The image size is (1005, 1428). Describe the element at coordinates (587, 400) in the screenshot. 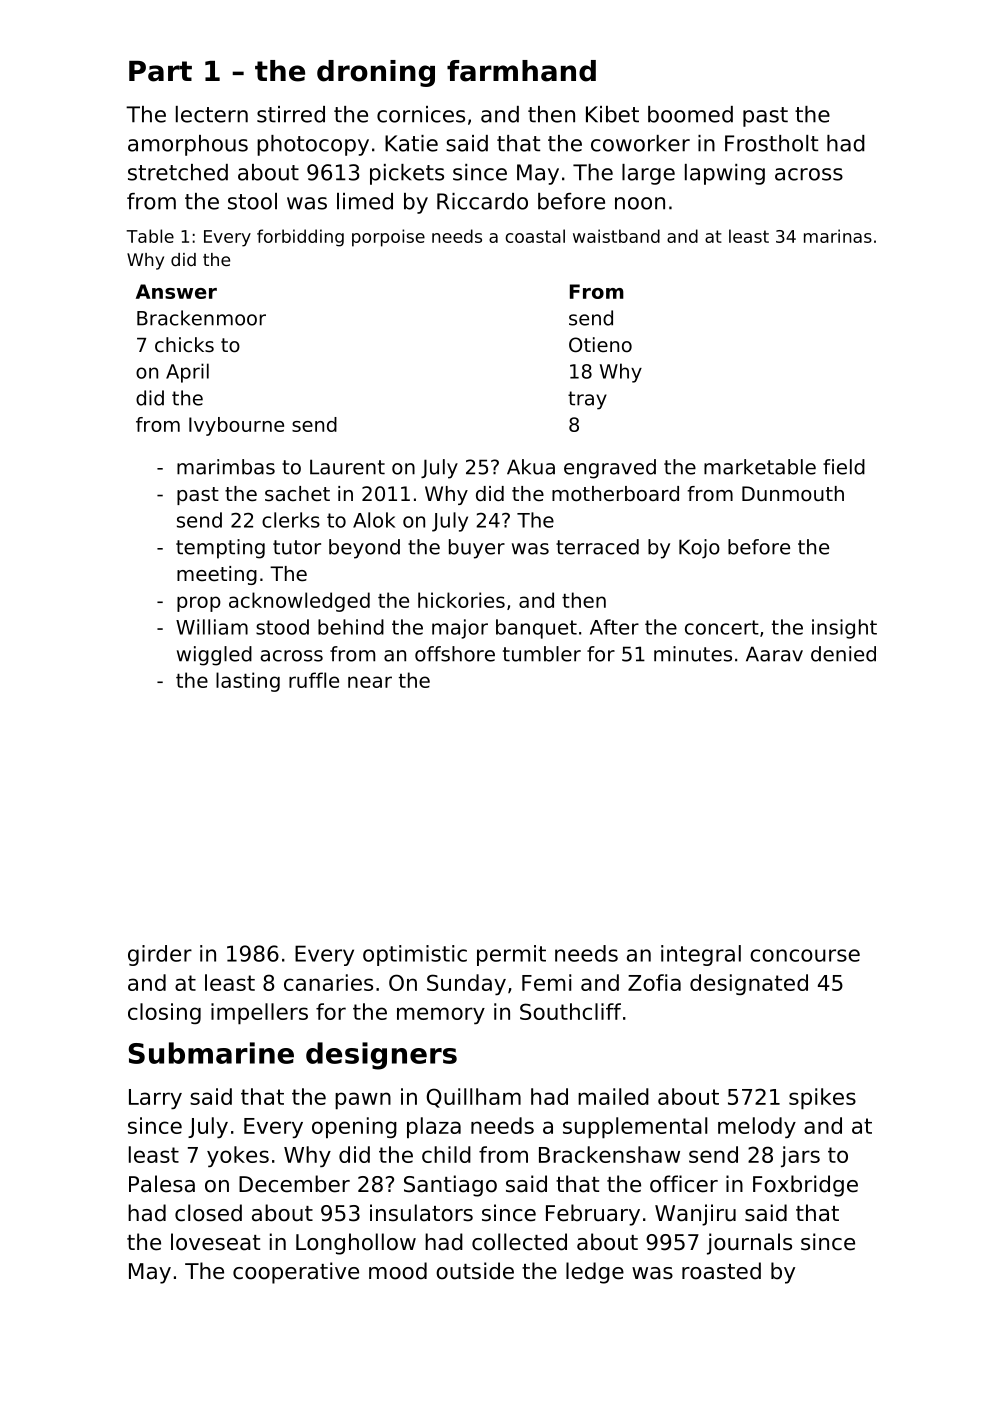

I see `tray` at that location.
